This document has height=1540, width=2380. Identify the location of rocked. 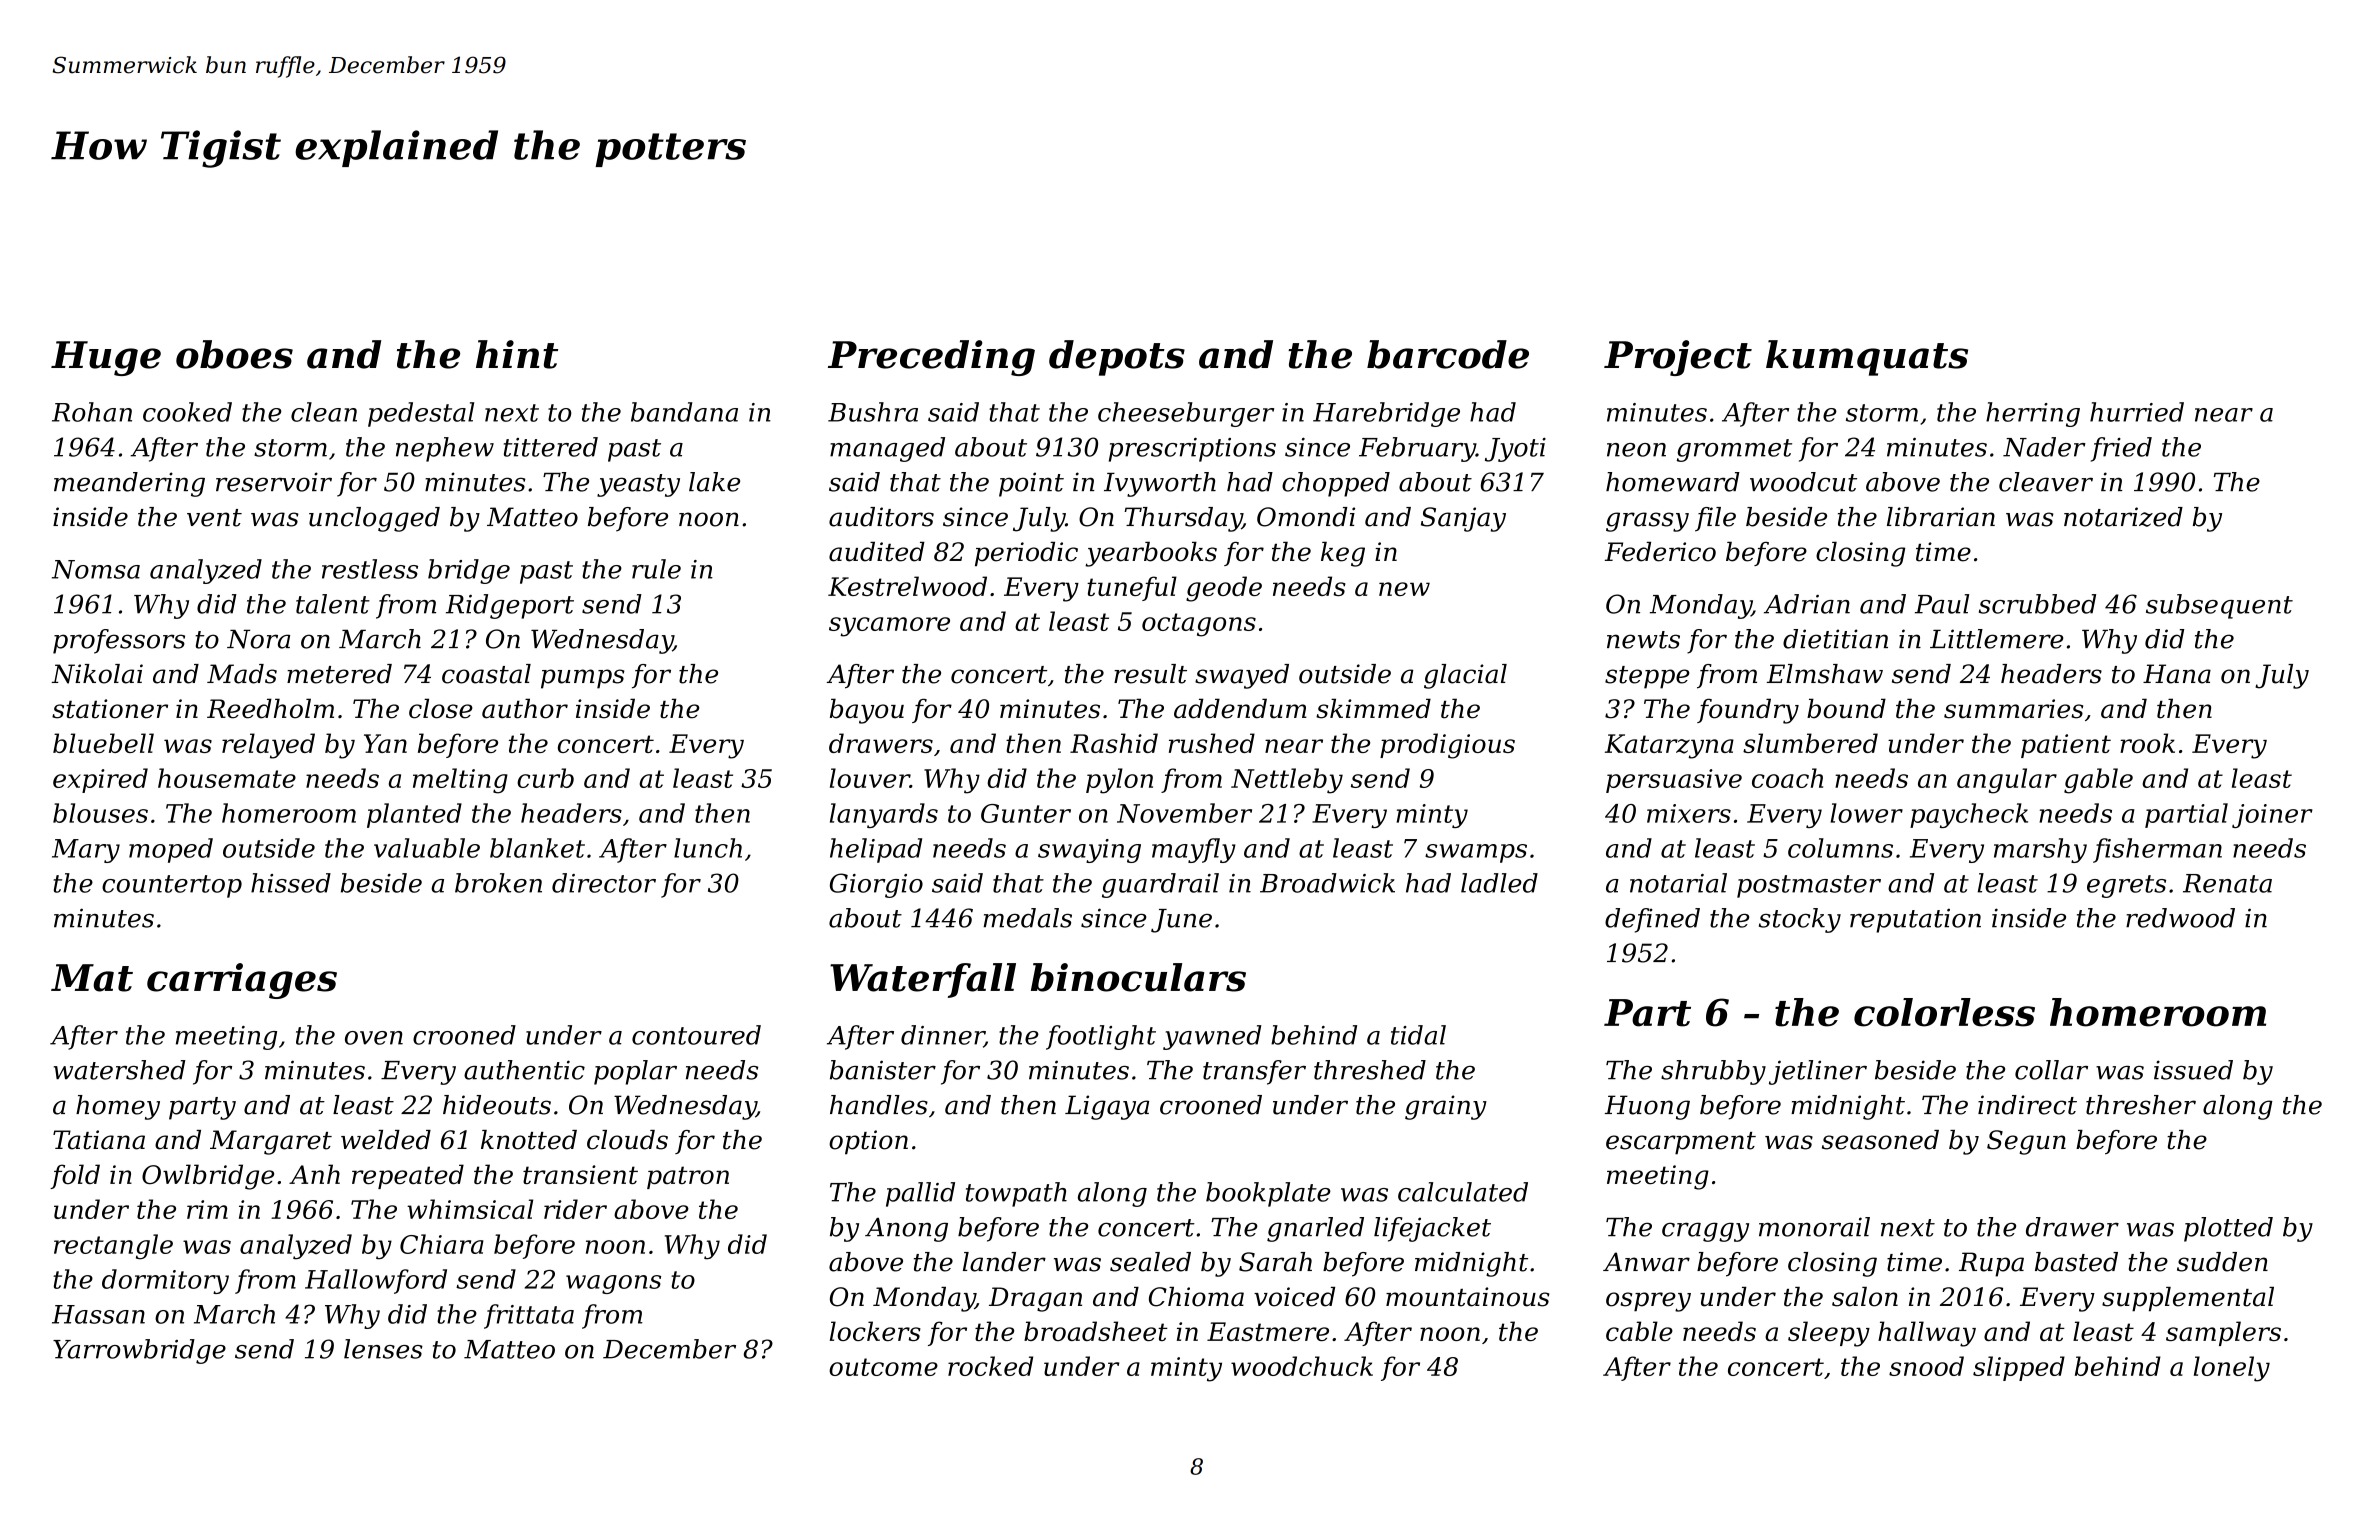
(990, 1366).
